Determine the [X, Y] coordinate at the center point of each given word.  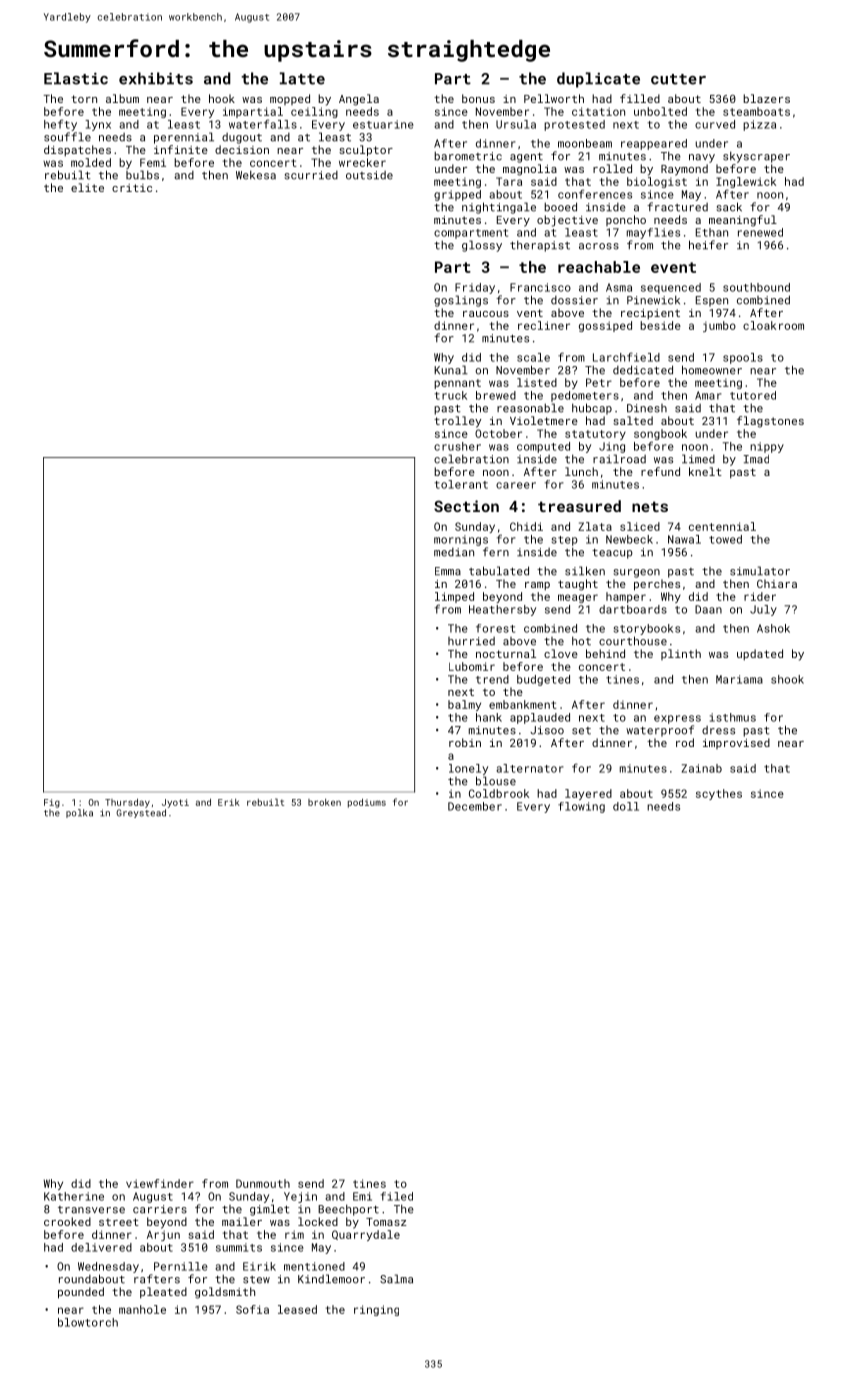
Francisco [540, 287]
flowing [581, 807]
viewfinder [160, 1183]
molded [91, 162]
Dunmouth [263, 1183]
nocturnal [506, 653]
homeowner [712, 370]
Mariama [739, 679]
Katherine [74, 1196]
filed [397, 1196]
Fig [52, 803]
